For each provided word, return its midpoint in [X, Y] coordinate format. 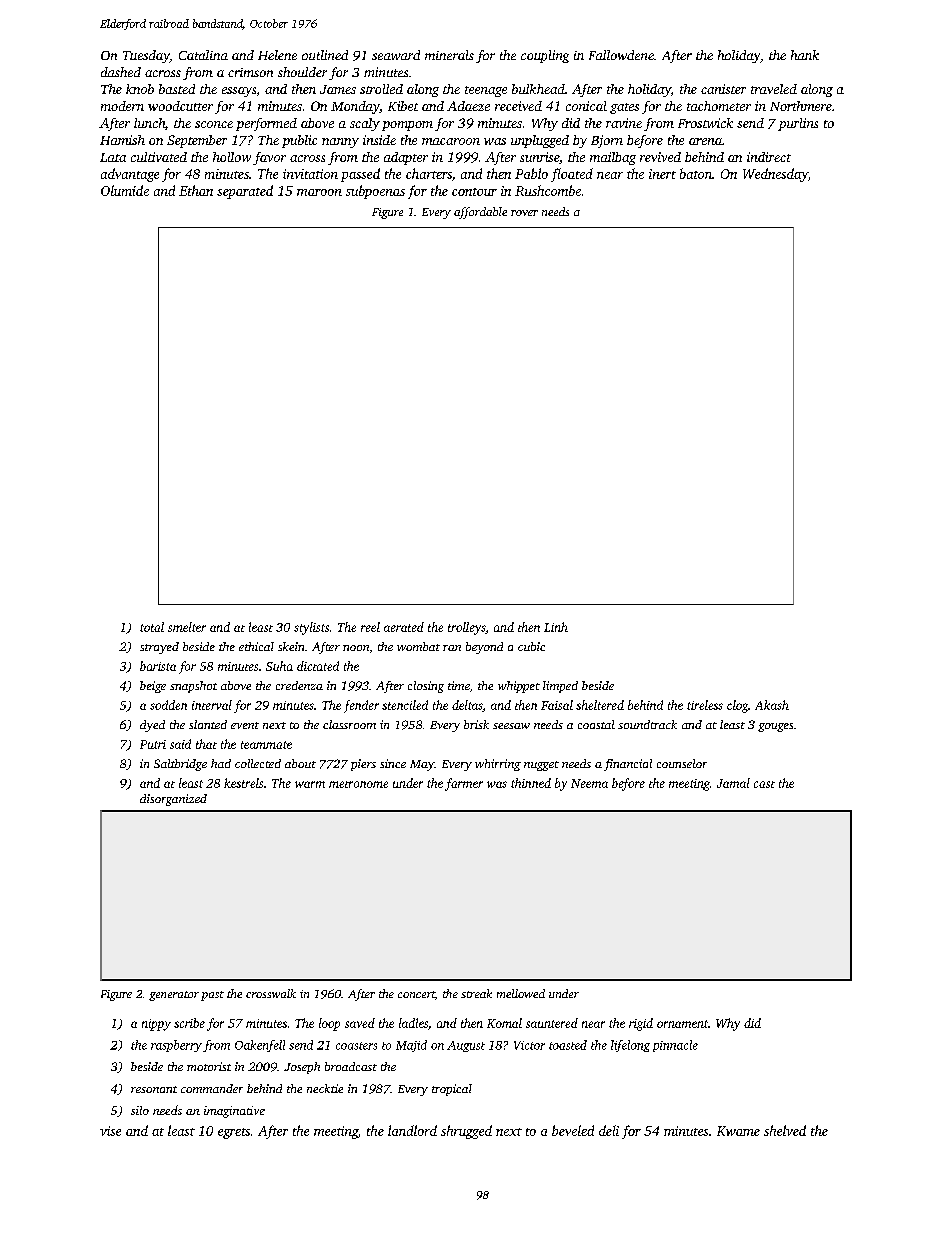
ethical [256, 646]
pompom [407, 126]
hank [805, 55]
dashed [121, 72]
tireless [705, 705]
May [422, 765]
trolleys [467, 628]
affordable [480, 213]
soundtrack [647, 724]
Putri [153, 744]
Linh [556, 627]
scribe [189, 1023]
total [152, 627]
